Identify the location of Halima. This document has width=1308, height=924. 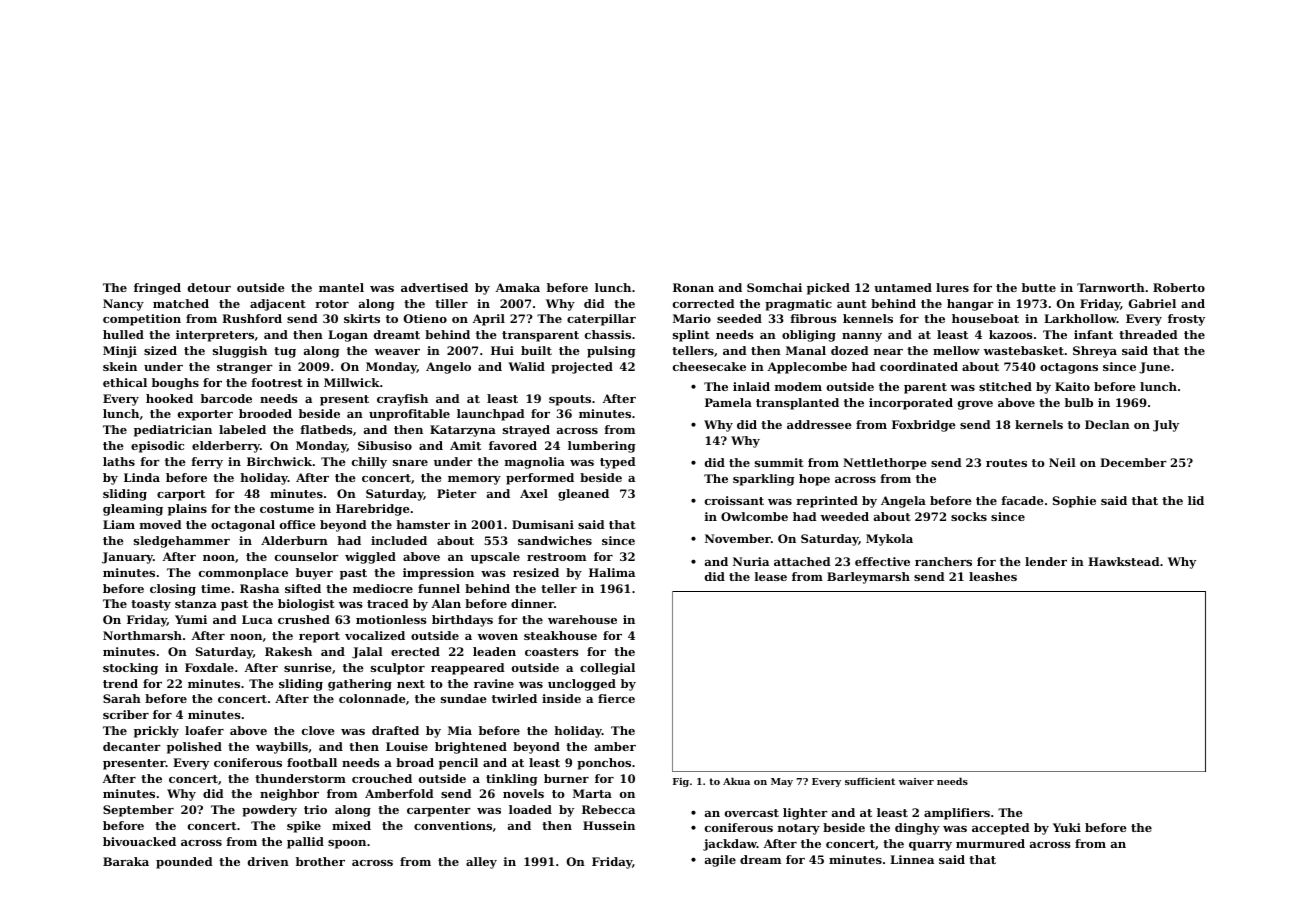
(612, 572).
